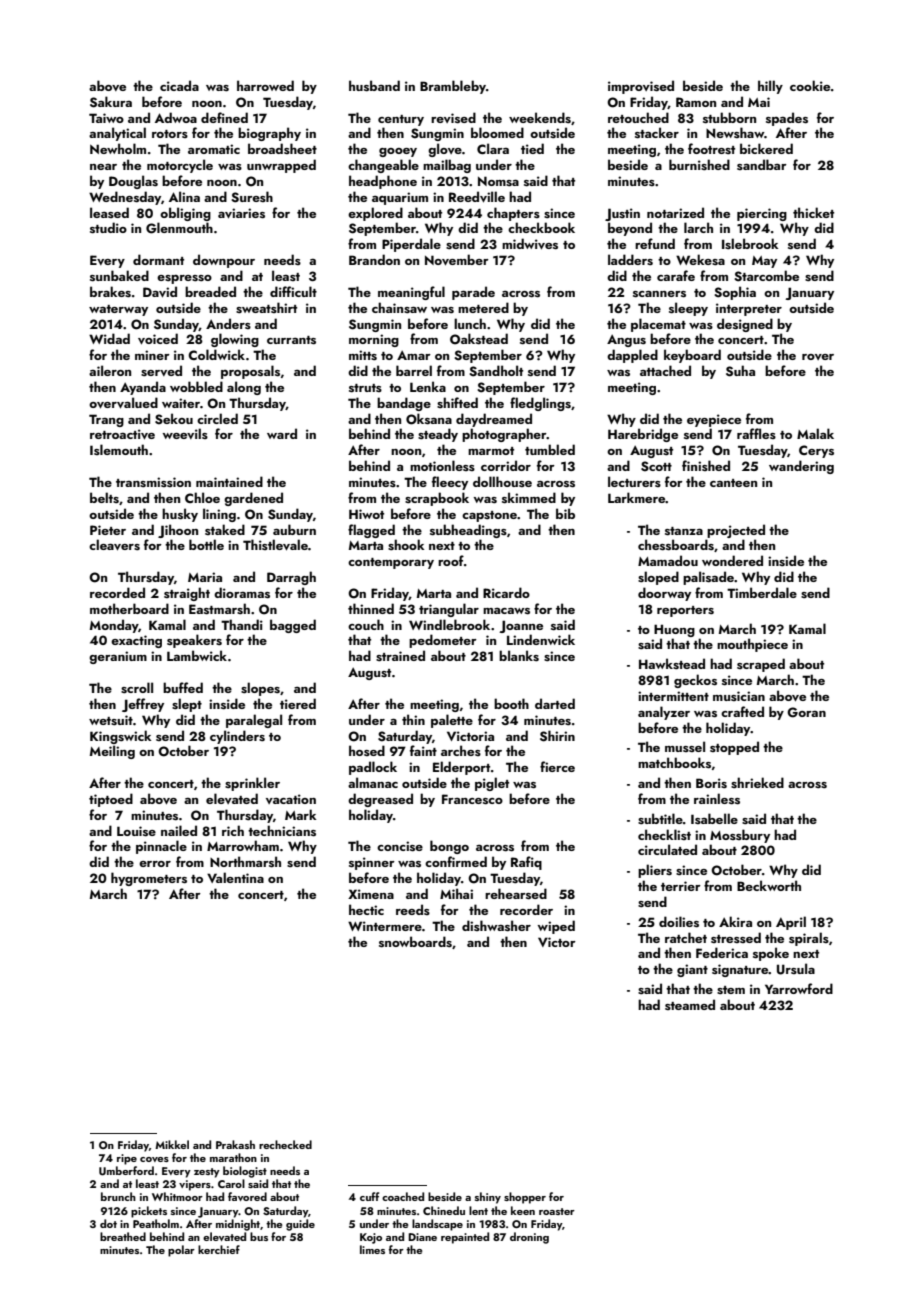 The height and width of the screenshot is (1308, 924). What do you see at coordinates (489, 516) in the screenshot?
I see `capstone` at bounding box center [489, 516].
